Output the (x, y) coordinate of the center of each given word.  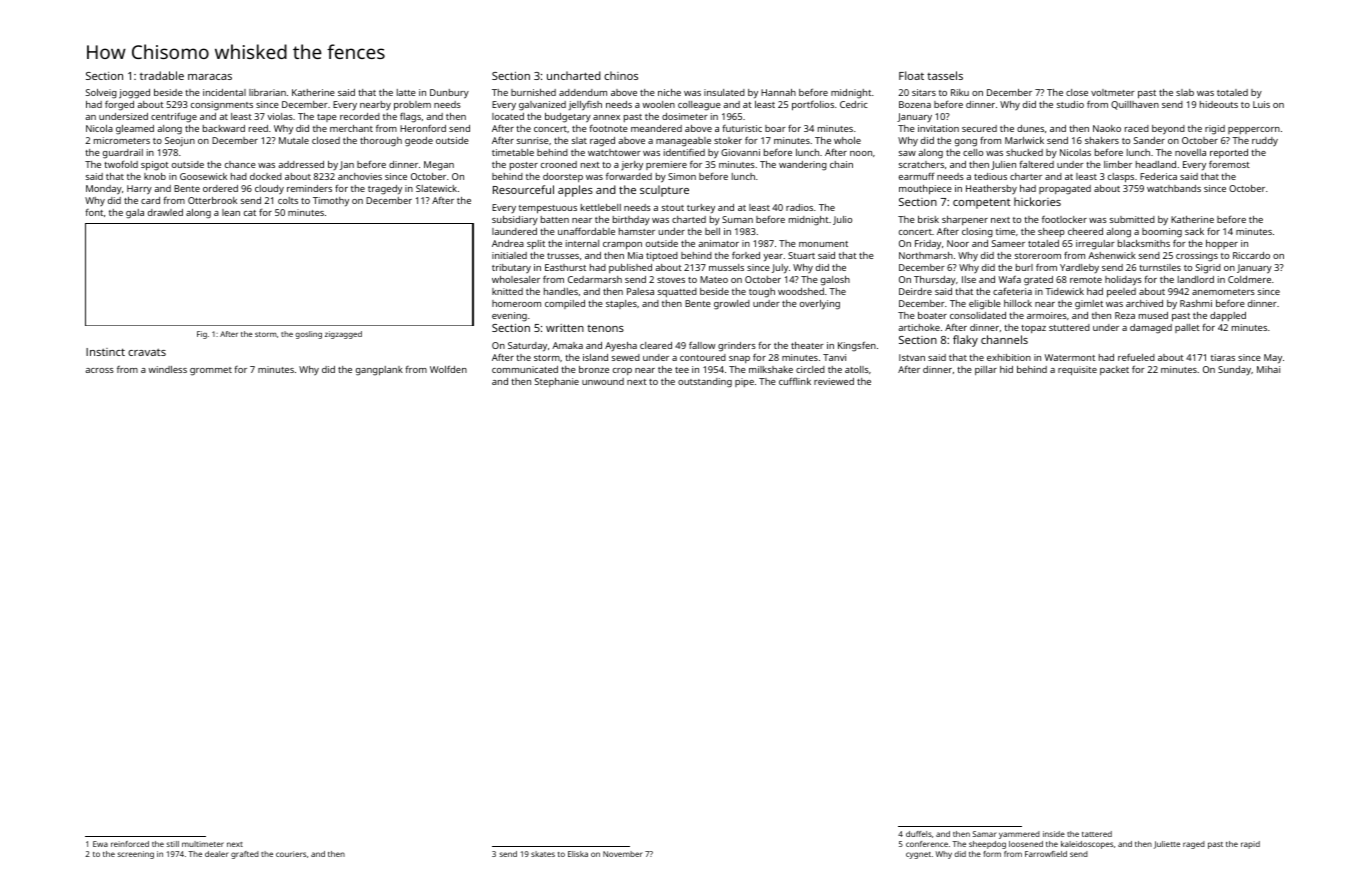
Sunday (1234, 370)
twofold (121, 164)
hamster (637, 231)
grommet (211, 371)
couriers (291, 854)
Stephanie (557, 382)
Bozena (915, 104)
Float (911, 75)
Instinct (105, 352)
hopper (1222, 244)
